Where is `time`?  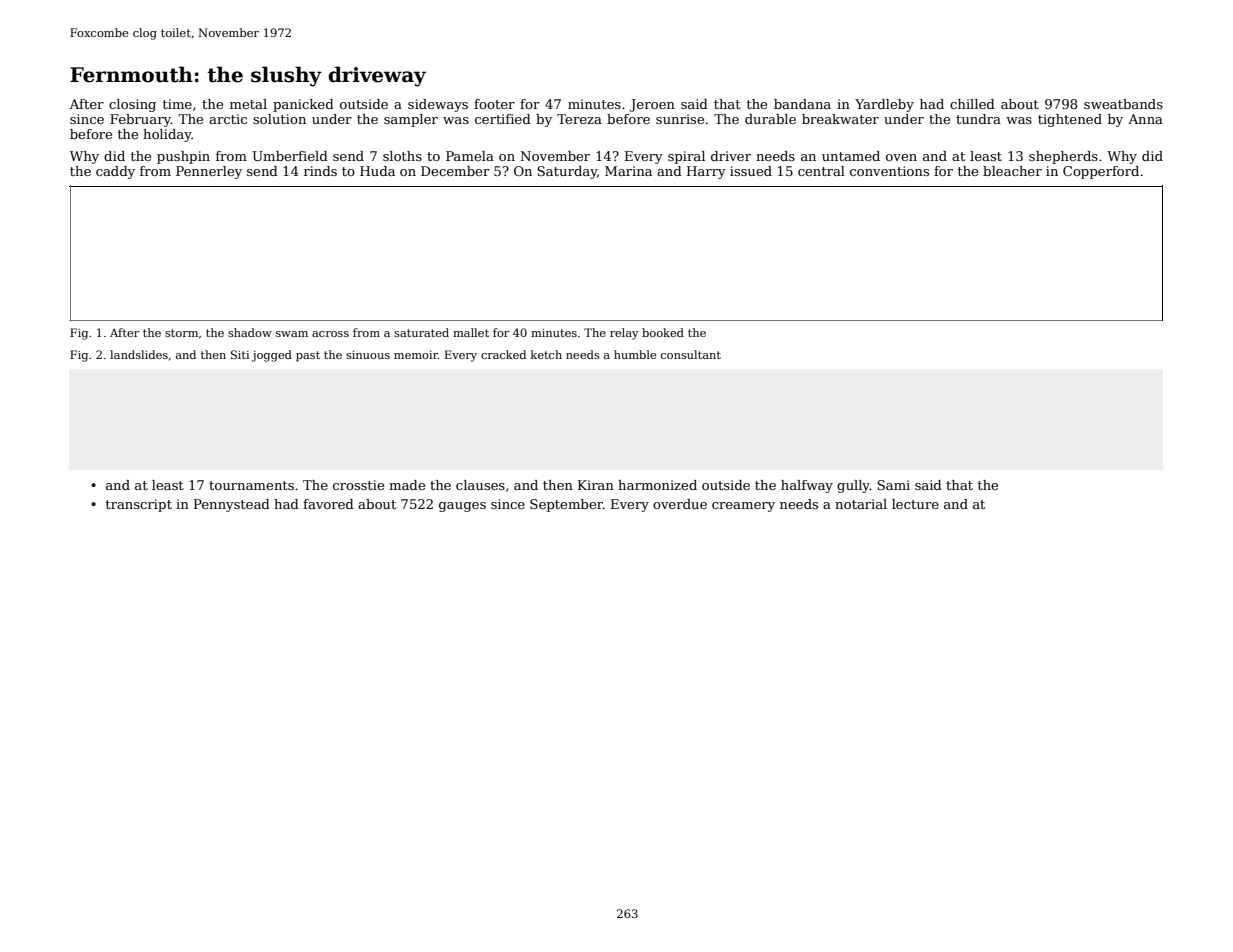
time is located at coordinates (177, 104).
